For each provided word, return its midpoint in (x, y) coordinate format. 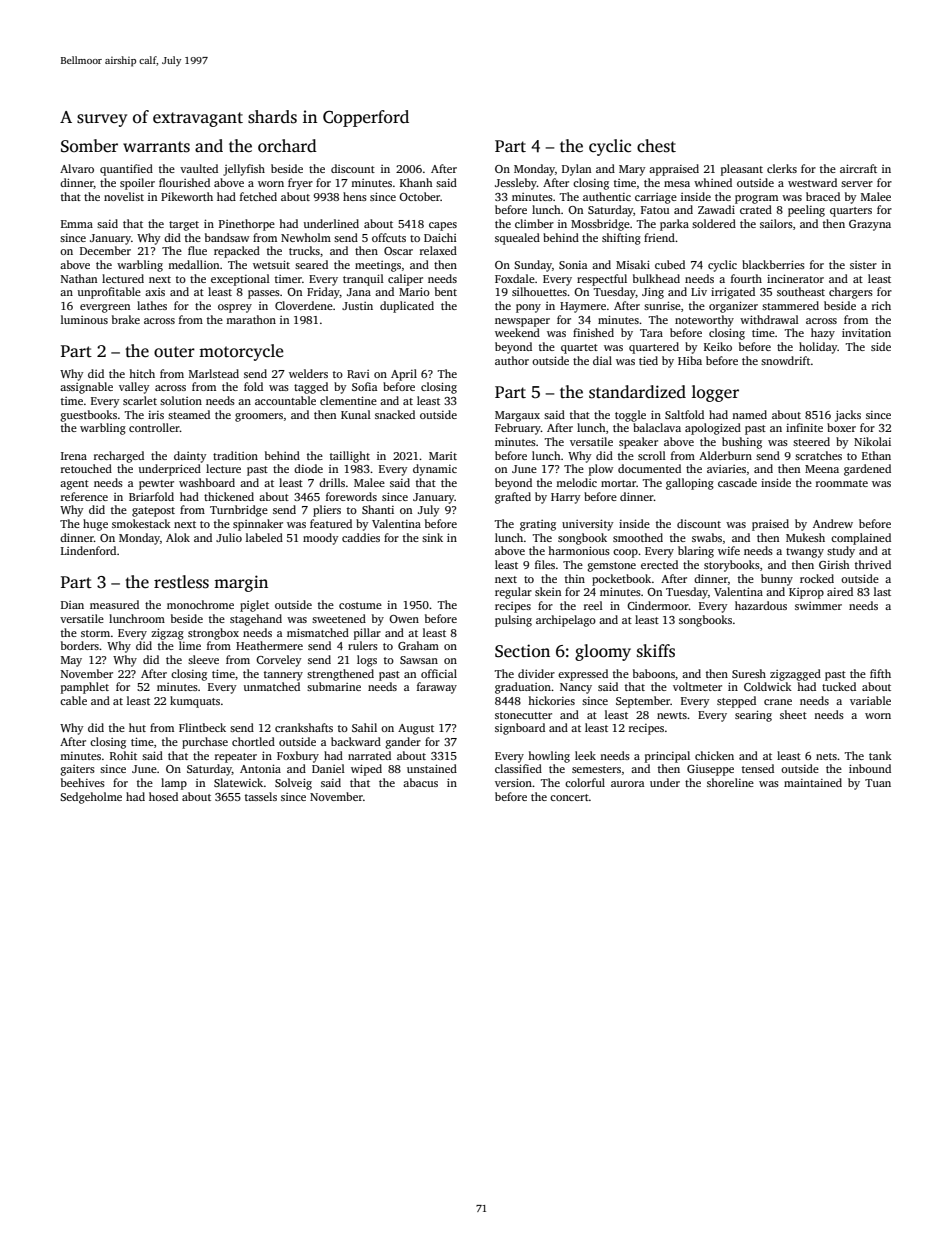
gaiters (78, 770)
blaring (696, 552)
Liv (699, 292)
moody (321, 539)
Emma (77, 224)
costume (360, 605)
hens (355, 196)
